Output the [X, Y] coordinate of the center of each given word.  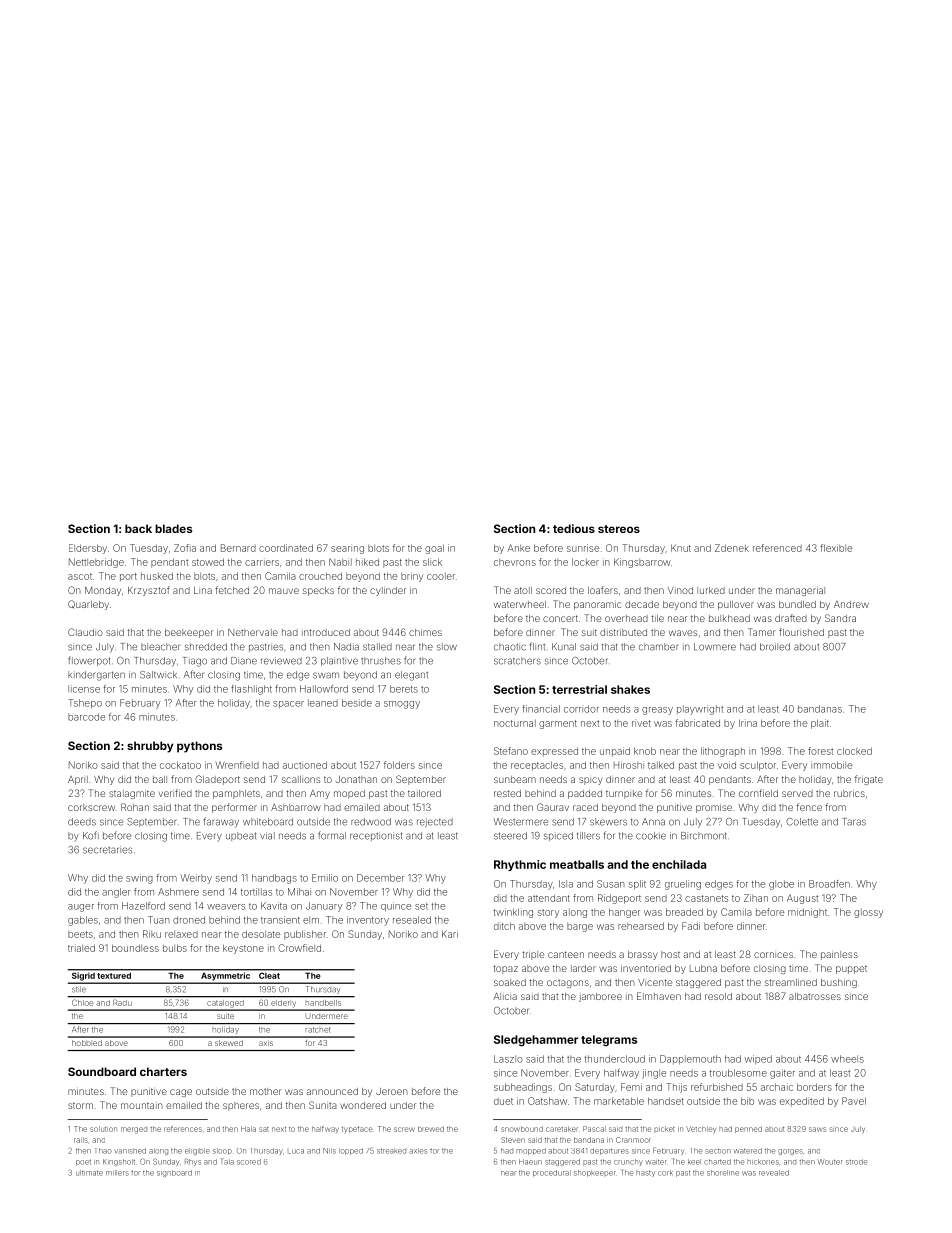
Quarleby [88, 605]
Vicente [655, 982]
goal [434, 549]
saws [817, 1129]
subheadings [523, 1088]
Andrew [851, 604]
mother [266, 1091]
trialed [81, 948]
